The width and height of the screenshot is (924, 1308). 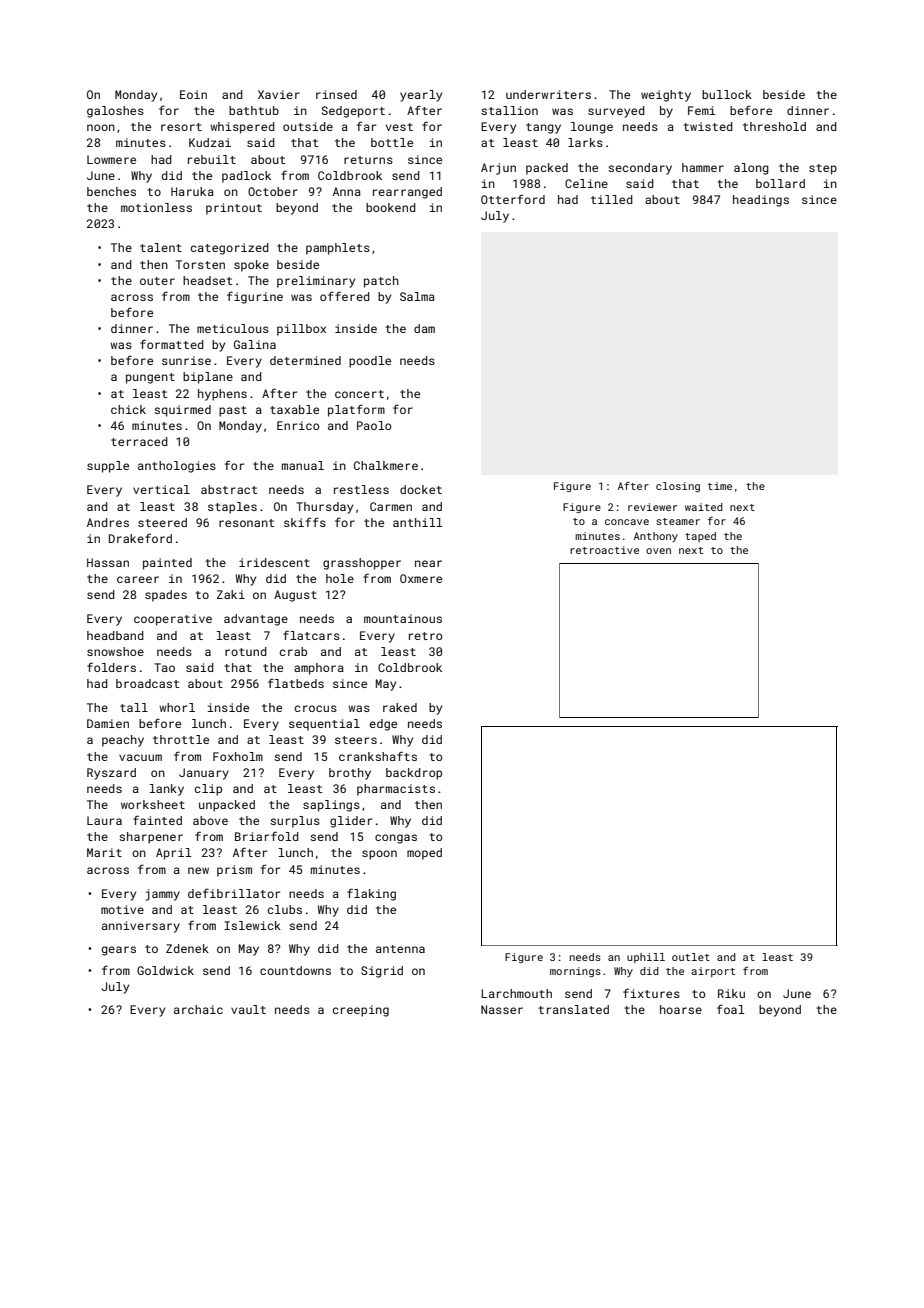 What do you see at coordinates (198, 1009) in the screenshot?
I see `archaic` at bounding box center [198, 1009].
